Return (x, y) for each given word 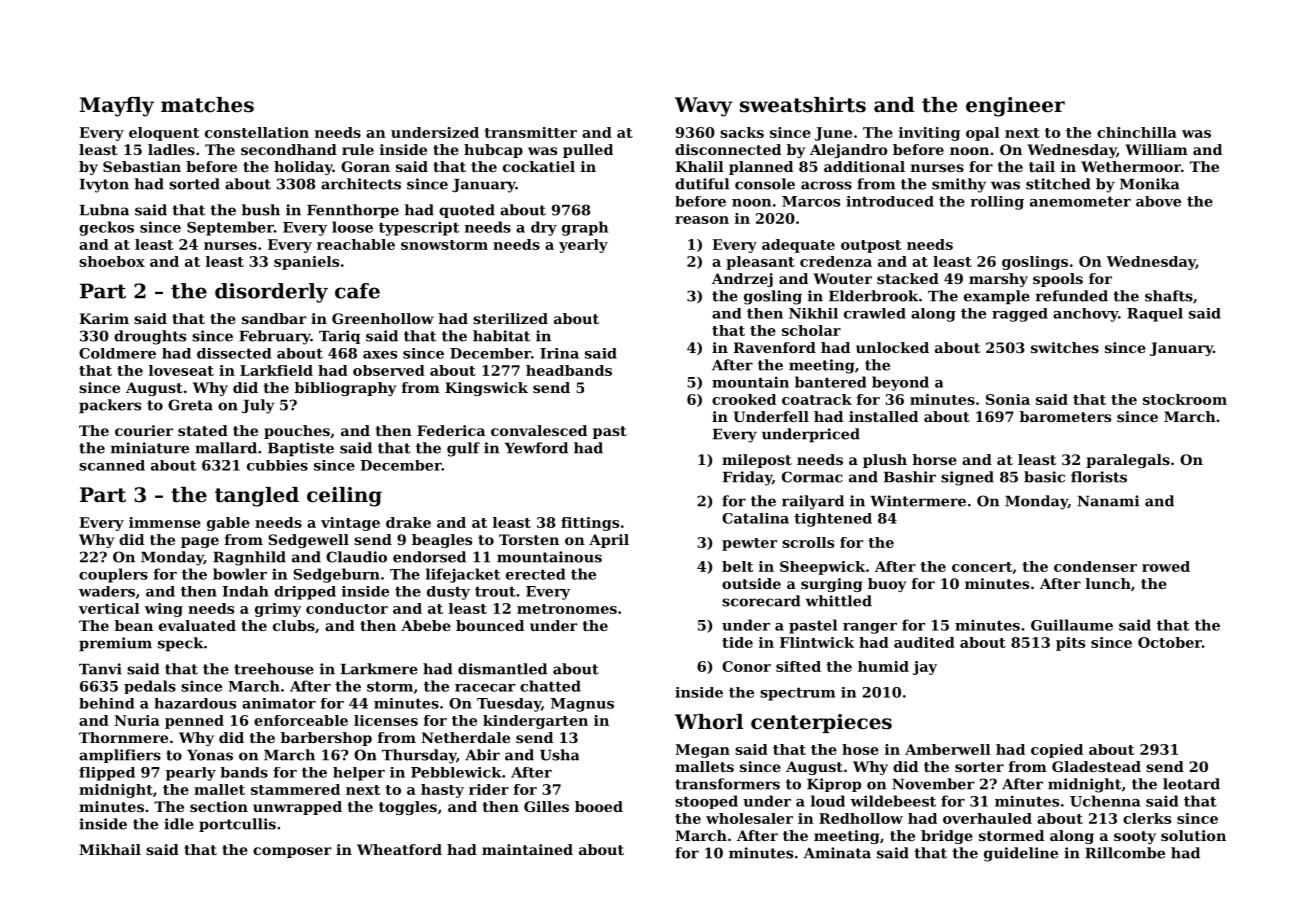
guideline (1021, 854)
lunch (1108, 583)
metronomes (567, 609)
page (200, 542)
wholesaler (749, 818)
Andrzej (742, 280)
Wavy (704, 107)
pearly (191, 774)
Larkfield (276, 370)
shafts (1169, 296)
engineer (1015, 107)
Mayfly (117, 107)
